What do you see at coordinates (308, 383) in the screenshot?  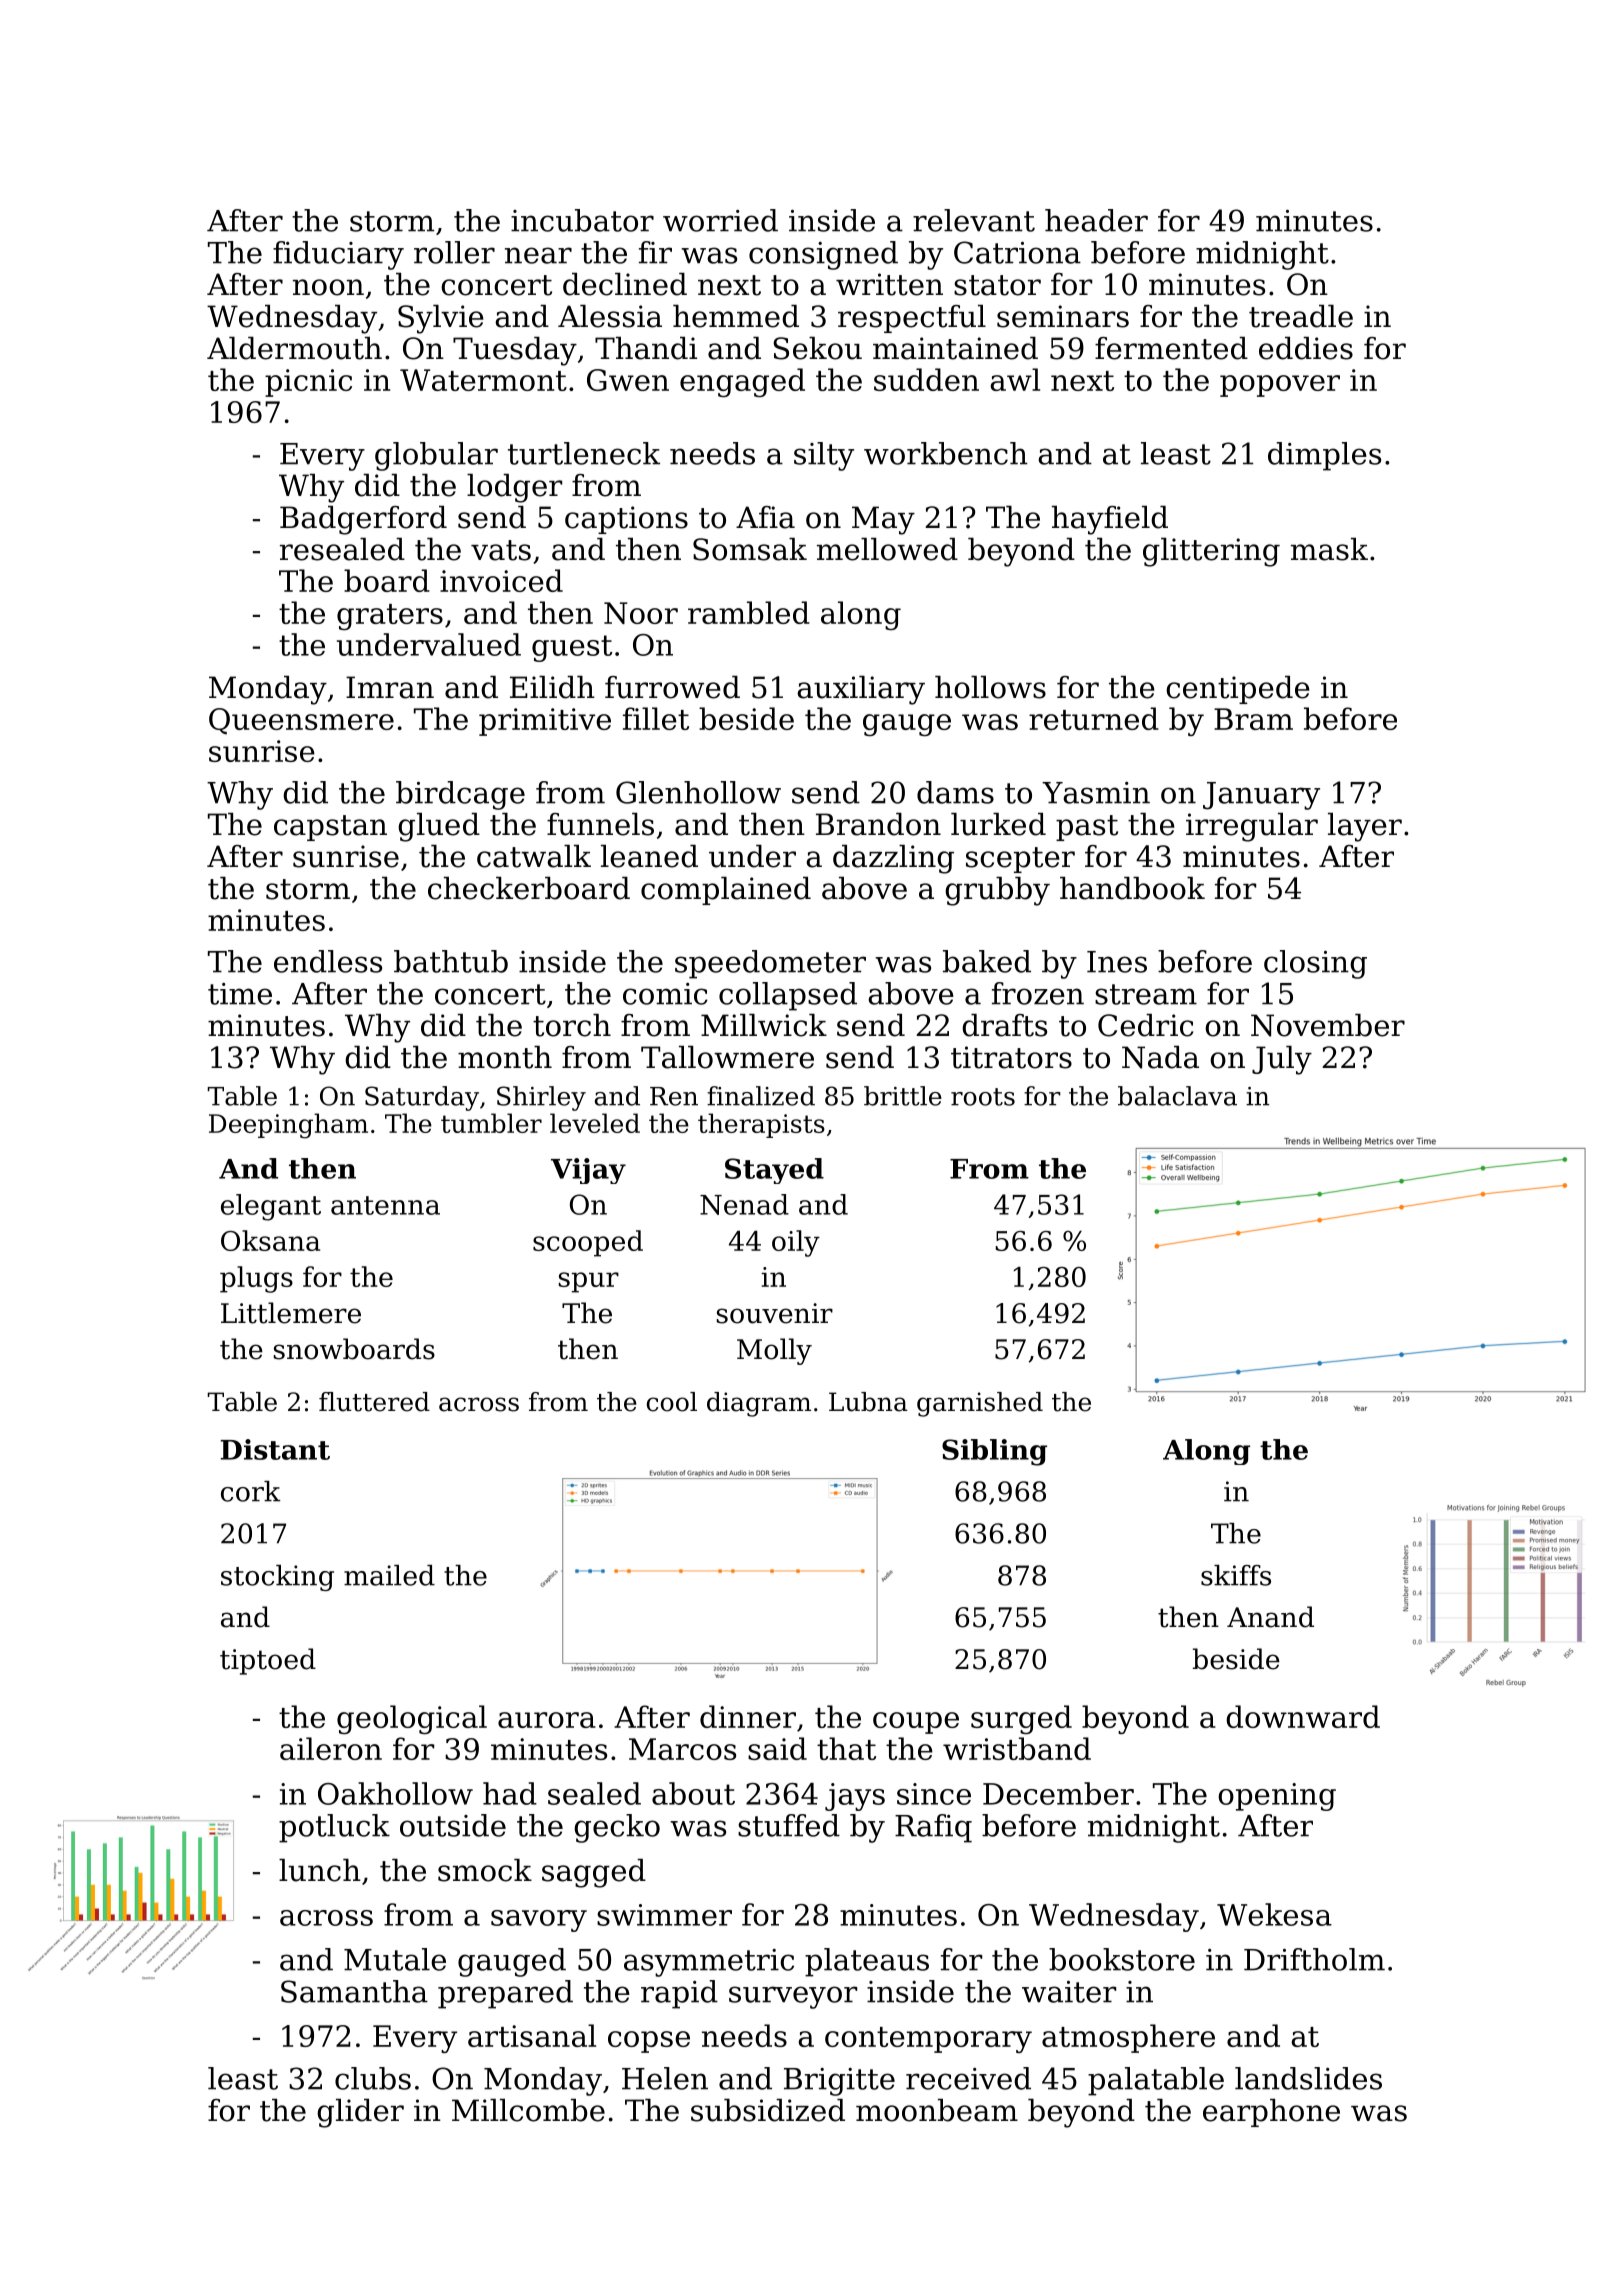 I see `picnic` at bounding box center [308, 383].
